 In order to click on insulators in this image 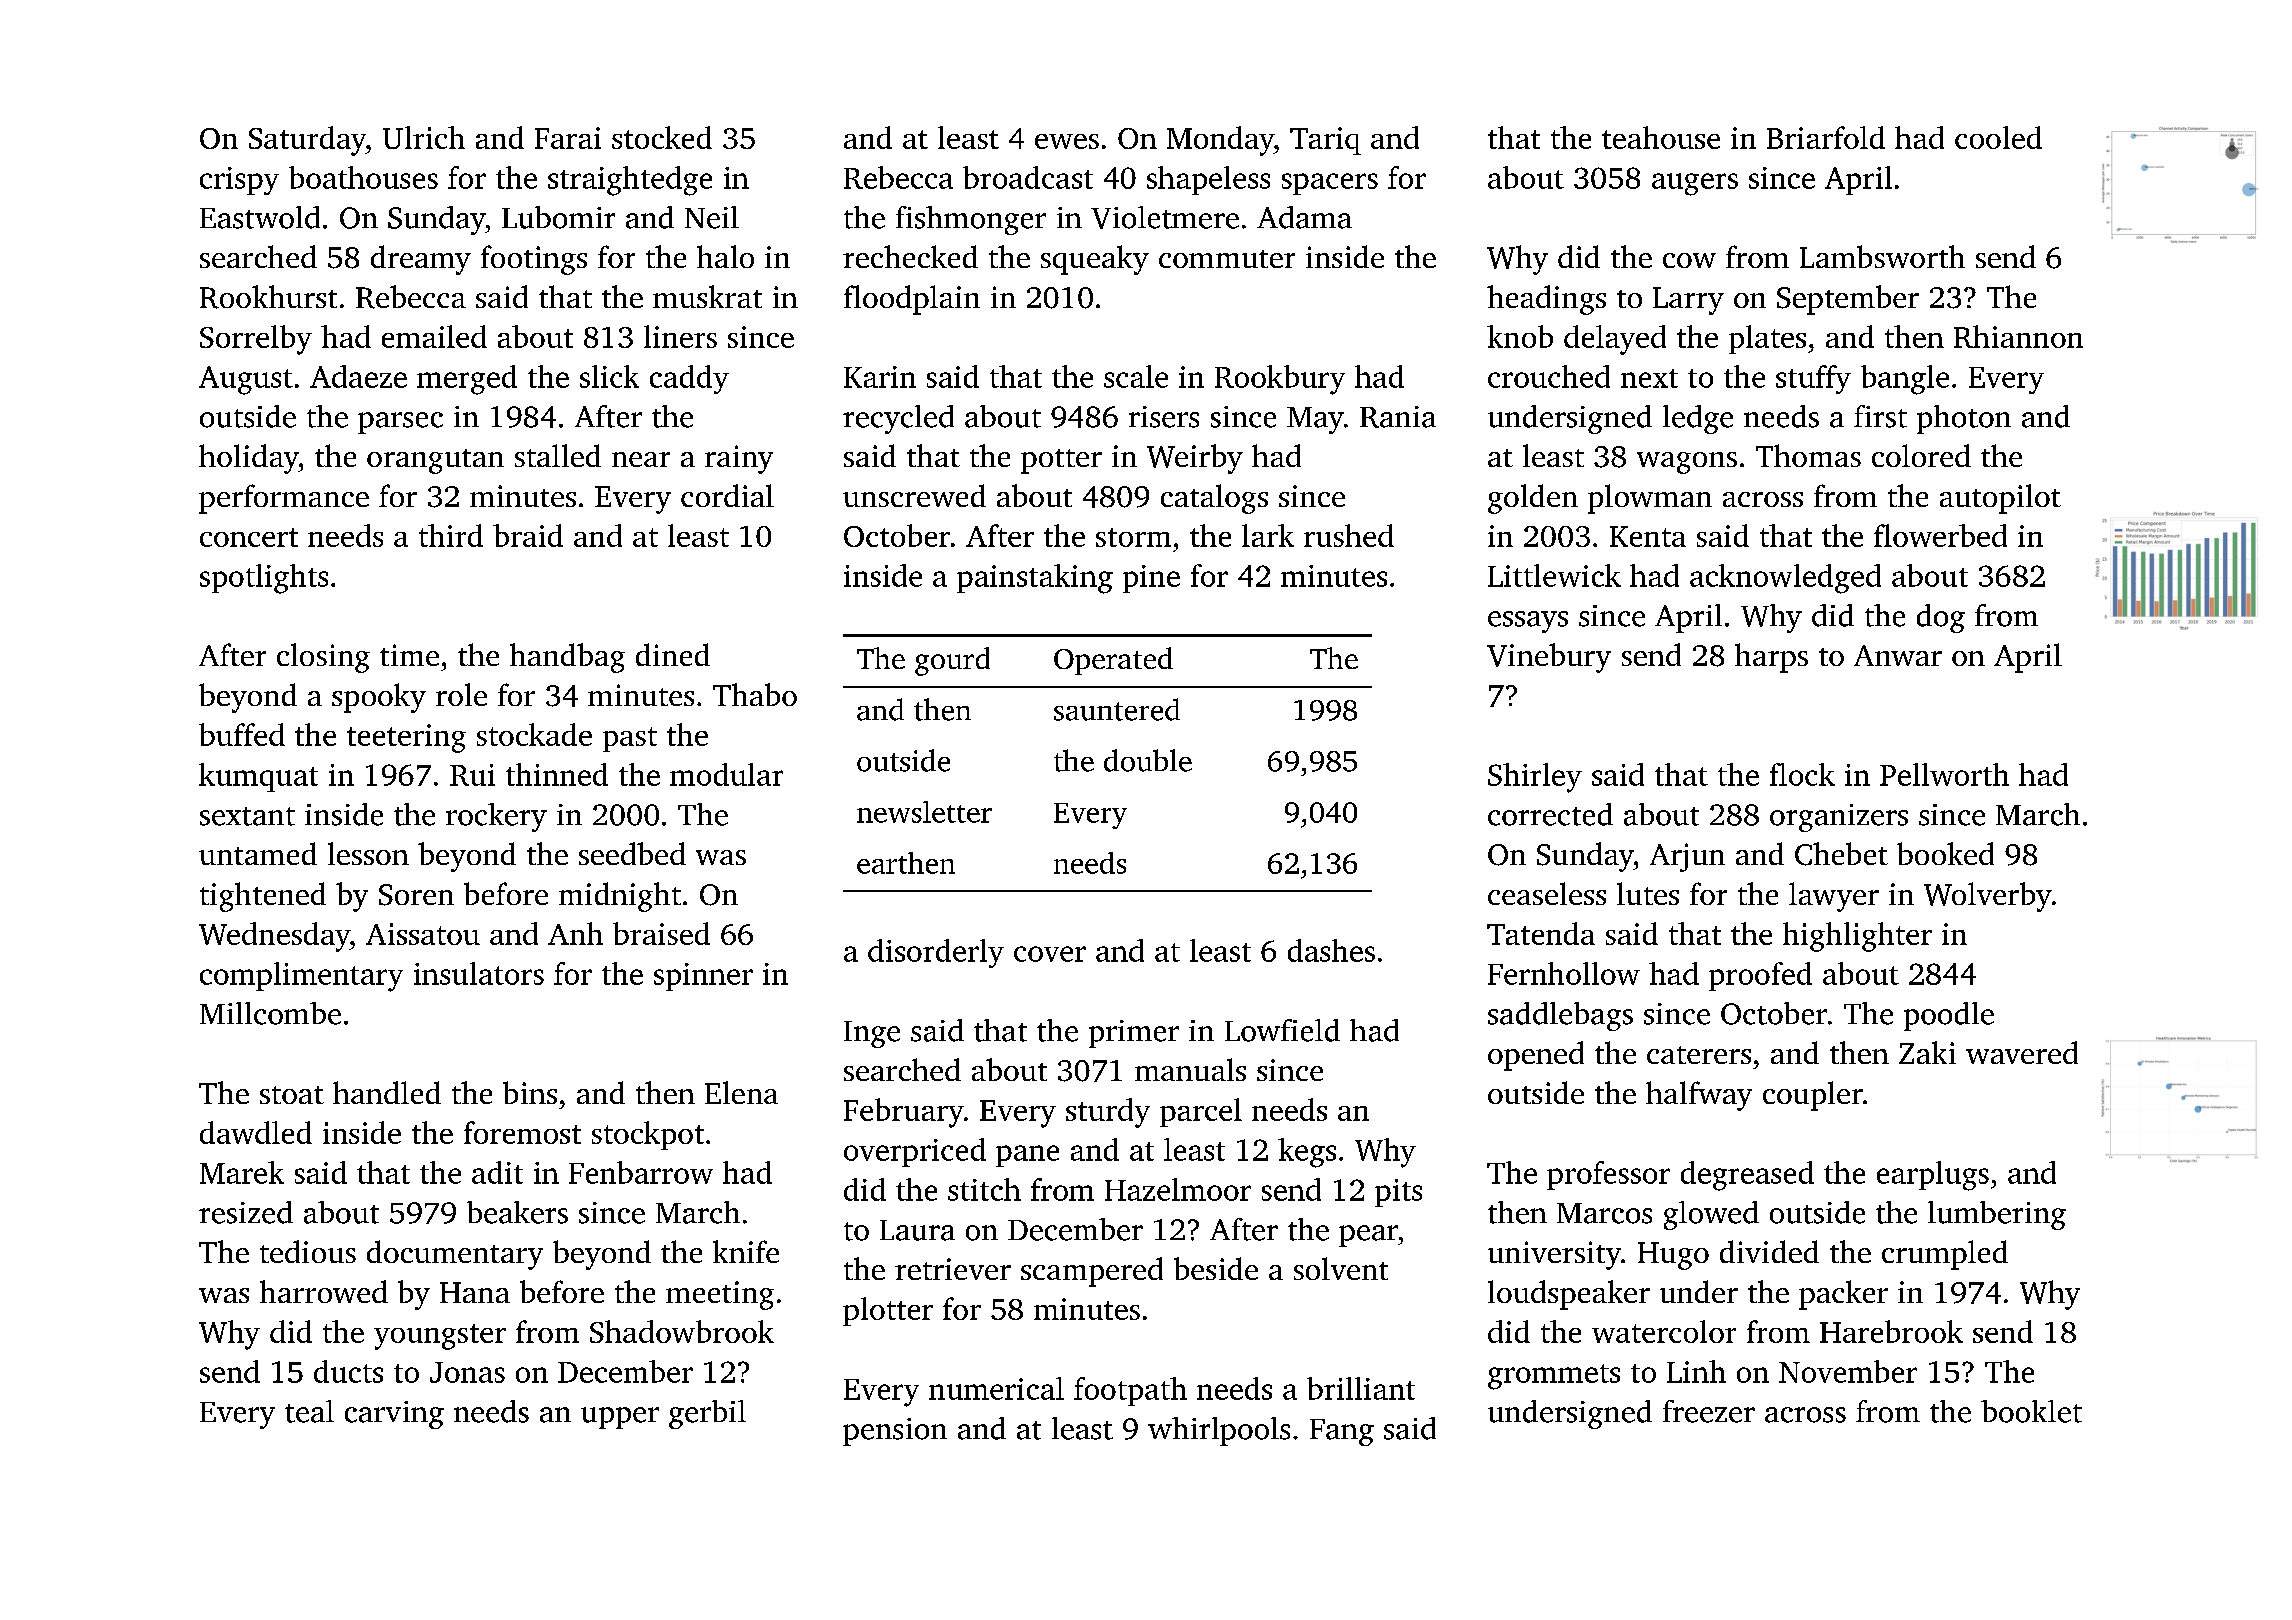, I will do `click(479, 973)`.
